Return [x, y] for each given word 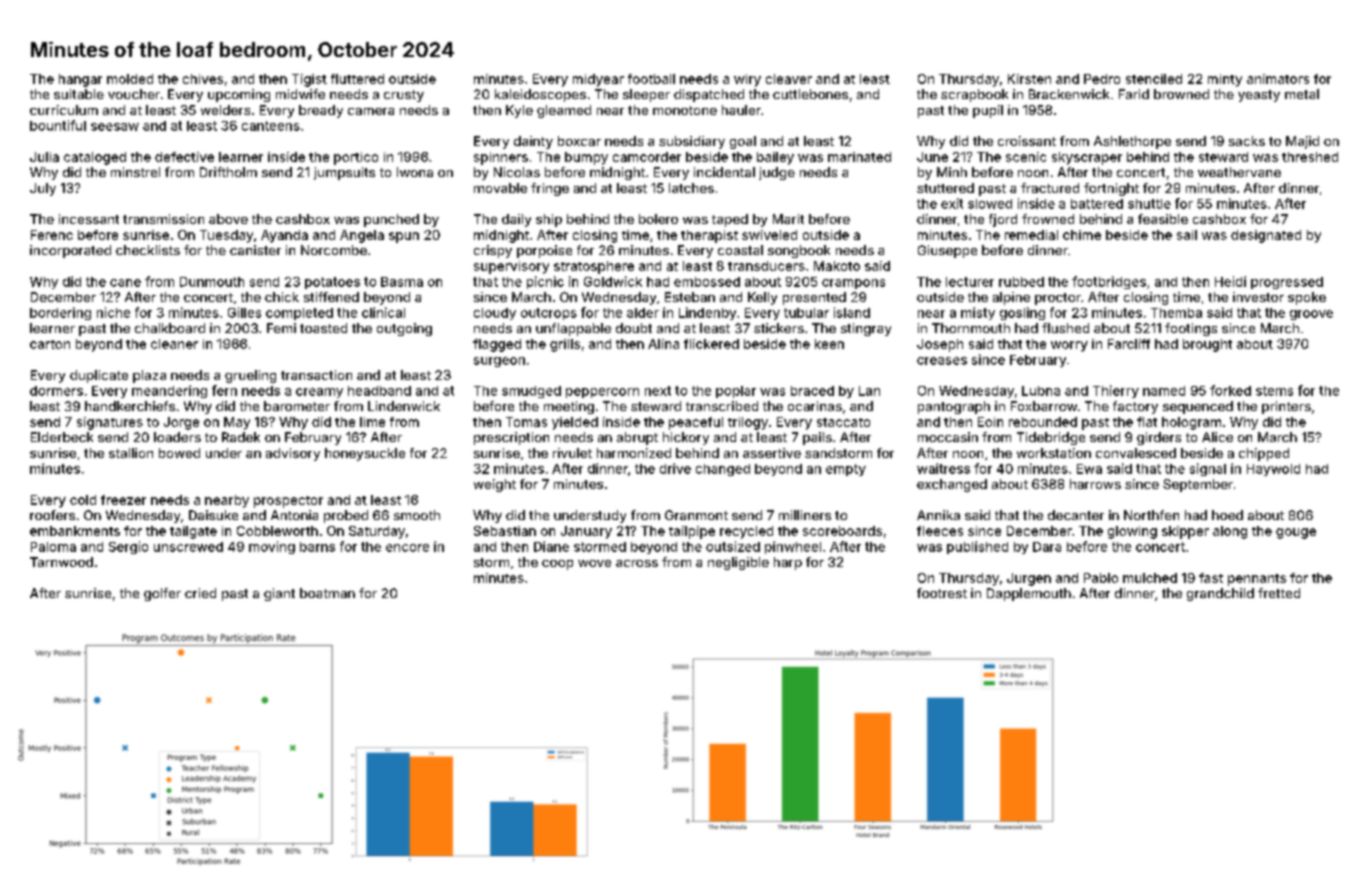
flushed [1065, 328]
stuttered [945, 188]
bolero [658, 219]
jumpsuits [344, 173]
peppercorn [602, 393]
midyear [598, 80]
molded [130, 79]
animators [1278, 79]
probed [346, 516]
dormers [56, 391]
